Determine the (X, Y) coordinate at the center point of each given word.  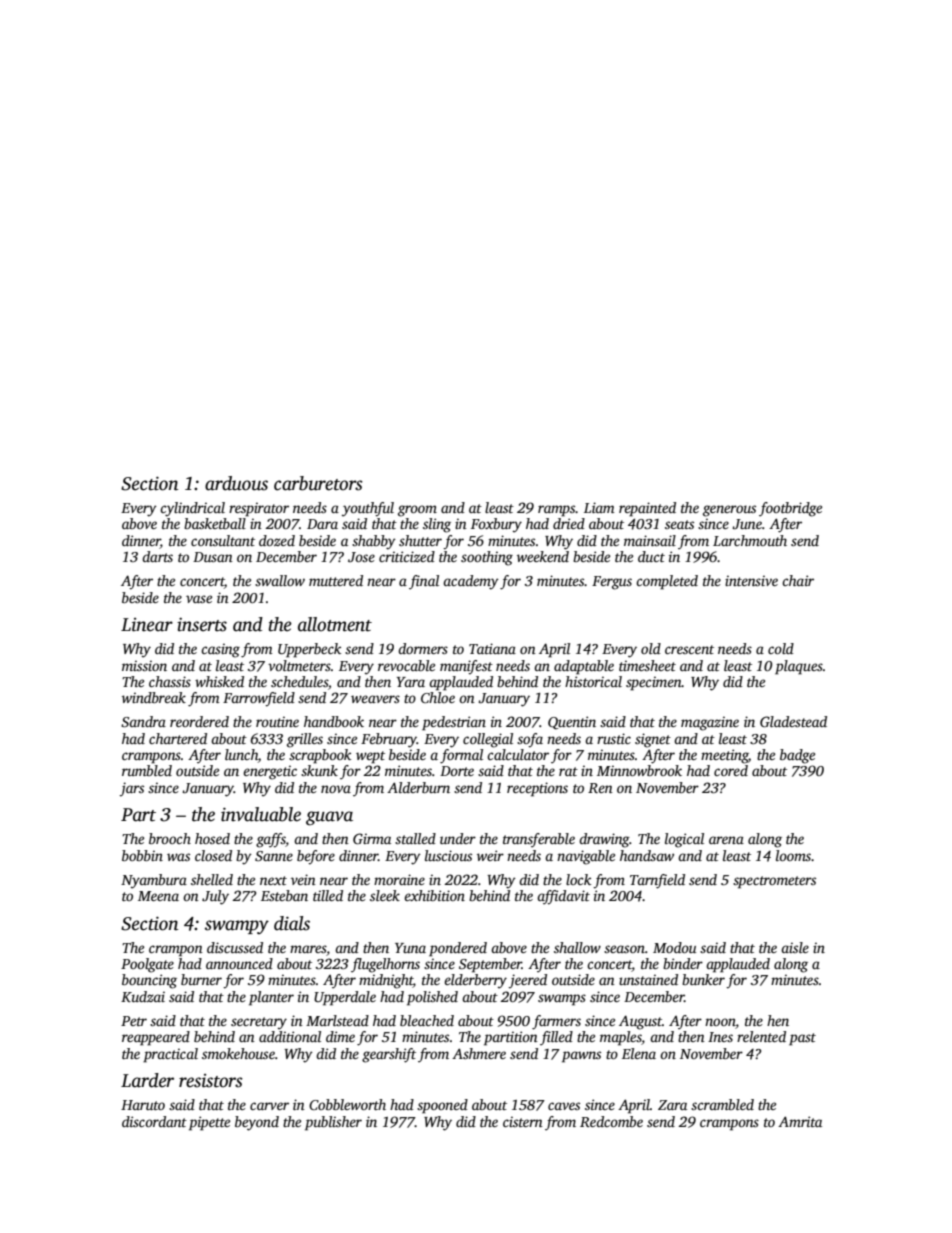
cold (781, 648)
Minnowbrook (639, 770)
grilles (305, 740)
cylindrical (192, 509)
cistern (523, 1121)
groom (417, 511)
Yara (410, 682)
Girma (372, 838)
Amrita (800, 1121)
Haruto (143, 1105)
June (747, 524)
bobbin (142, 855)
